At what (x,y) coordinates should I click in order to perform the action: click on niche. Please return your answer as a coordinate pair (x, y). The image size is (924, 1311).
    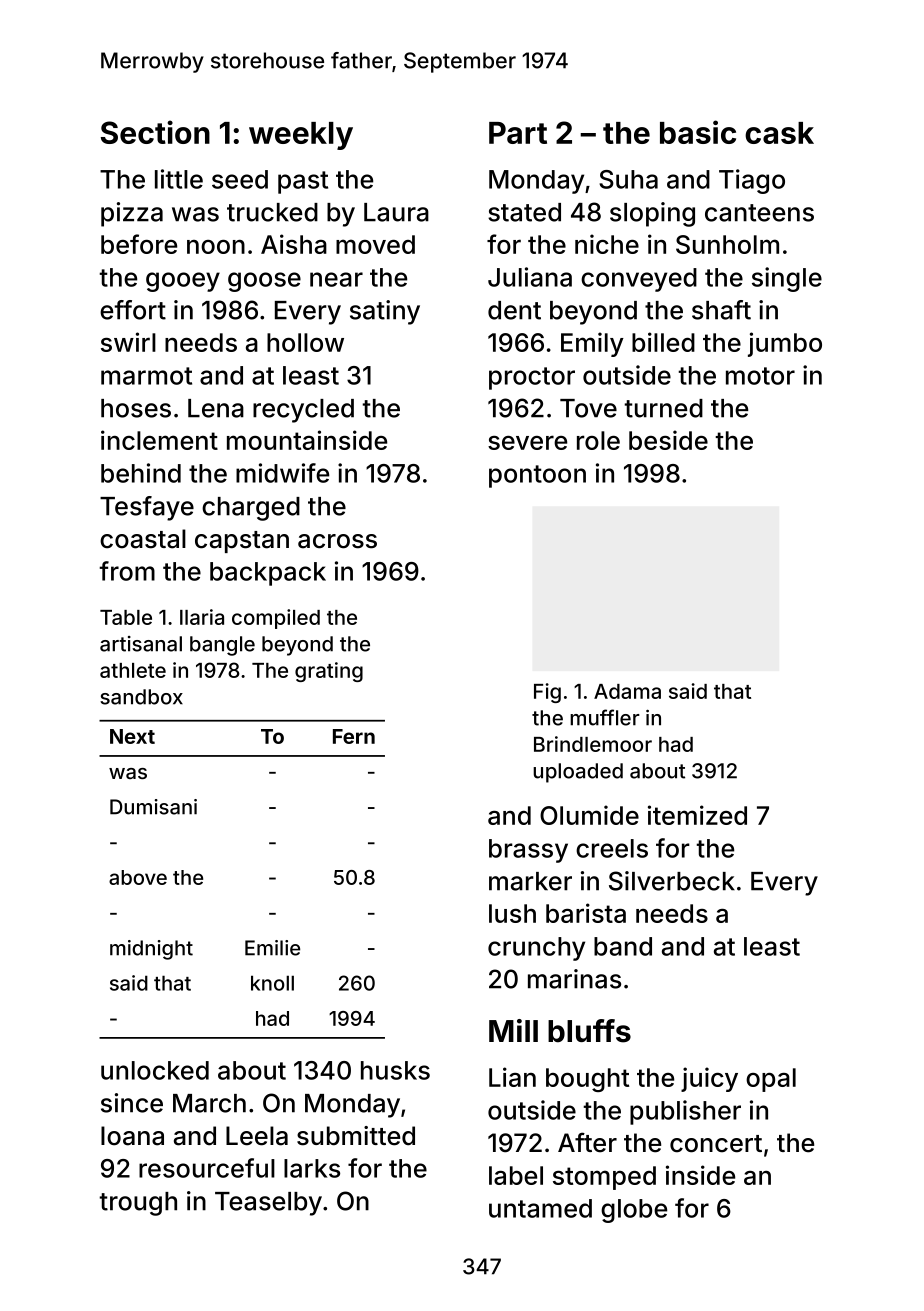
    Looking at the image, I should click on (607, 244).
